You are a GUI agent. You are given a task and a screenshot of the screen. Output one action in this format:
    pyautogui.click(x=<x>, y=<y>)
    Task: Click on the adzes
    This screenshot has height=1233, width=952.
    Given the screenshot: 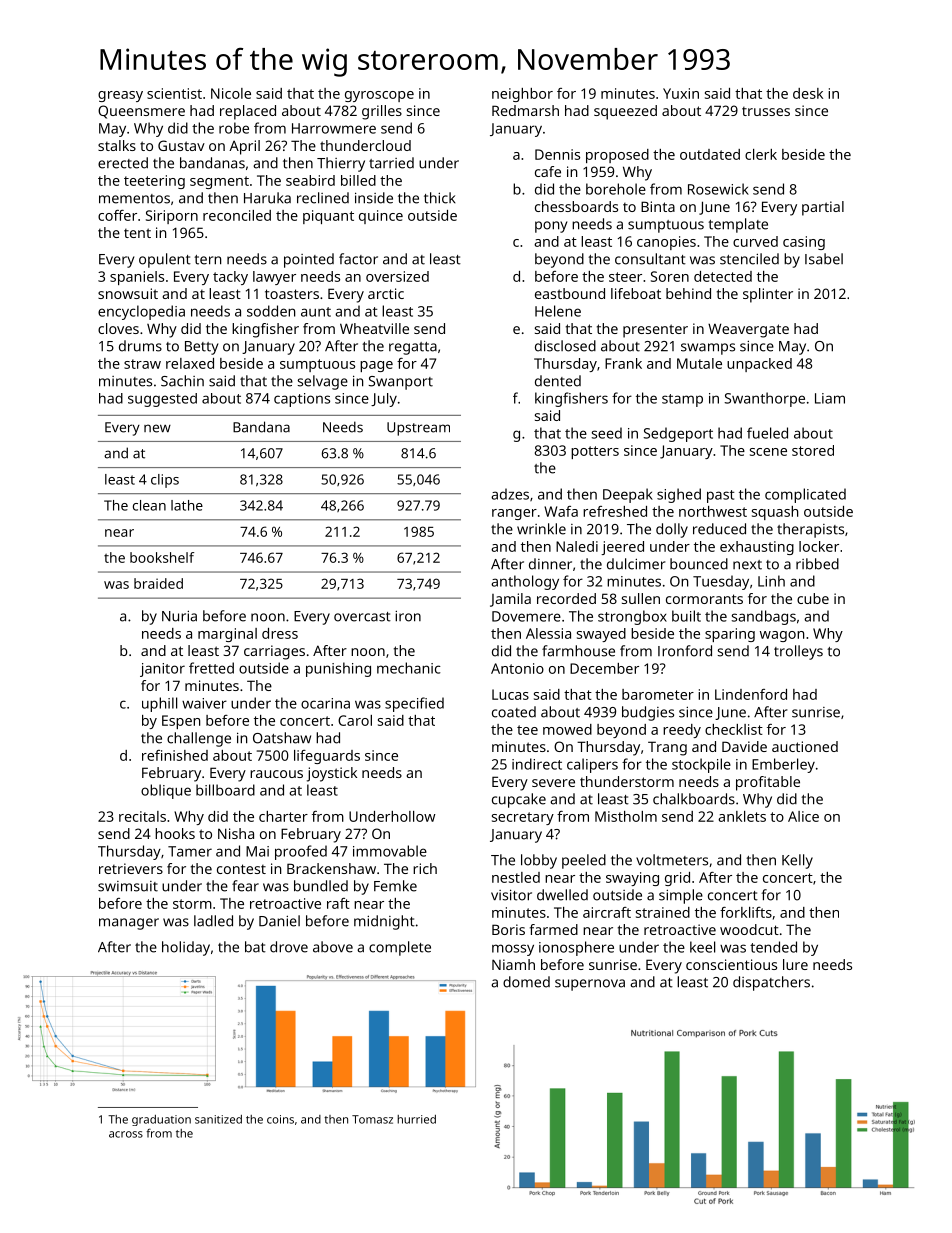 What is the action you would take?
    pyautogui.click(x=510, y=494)
